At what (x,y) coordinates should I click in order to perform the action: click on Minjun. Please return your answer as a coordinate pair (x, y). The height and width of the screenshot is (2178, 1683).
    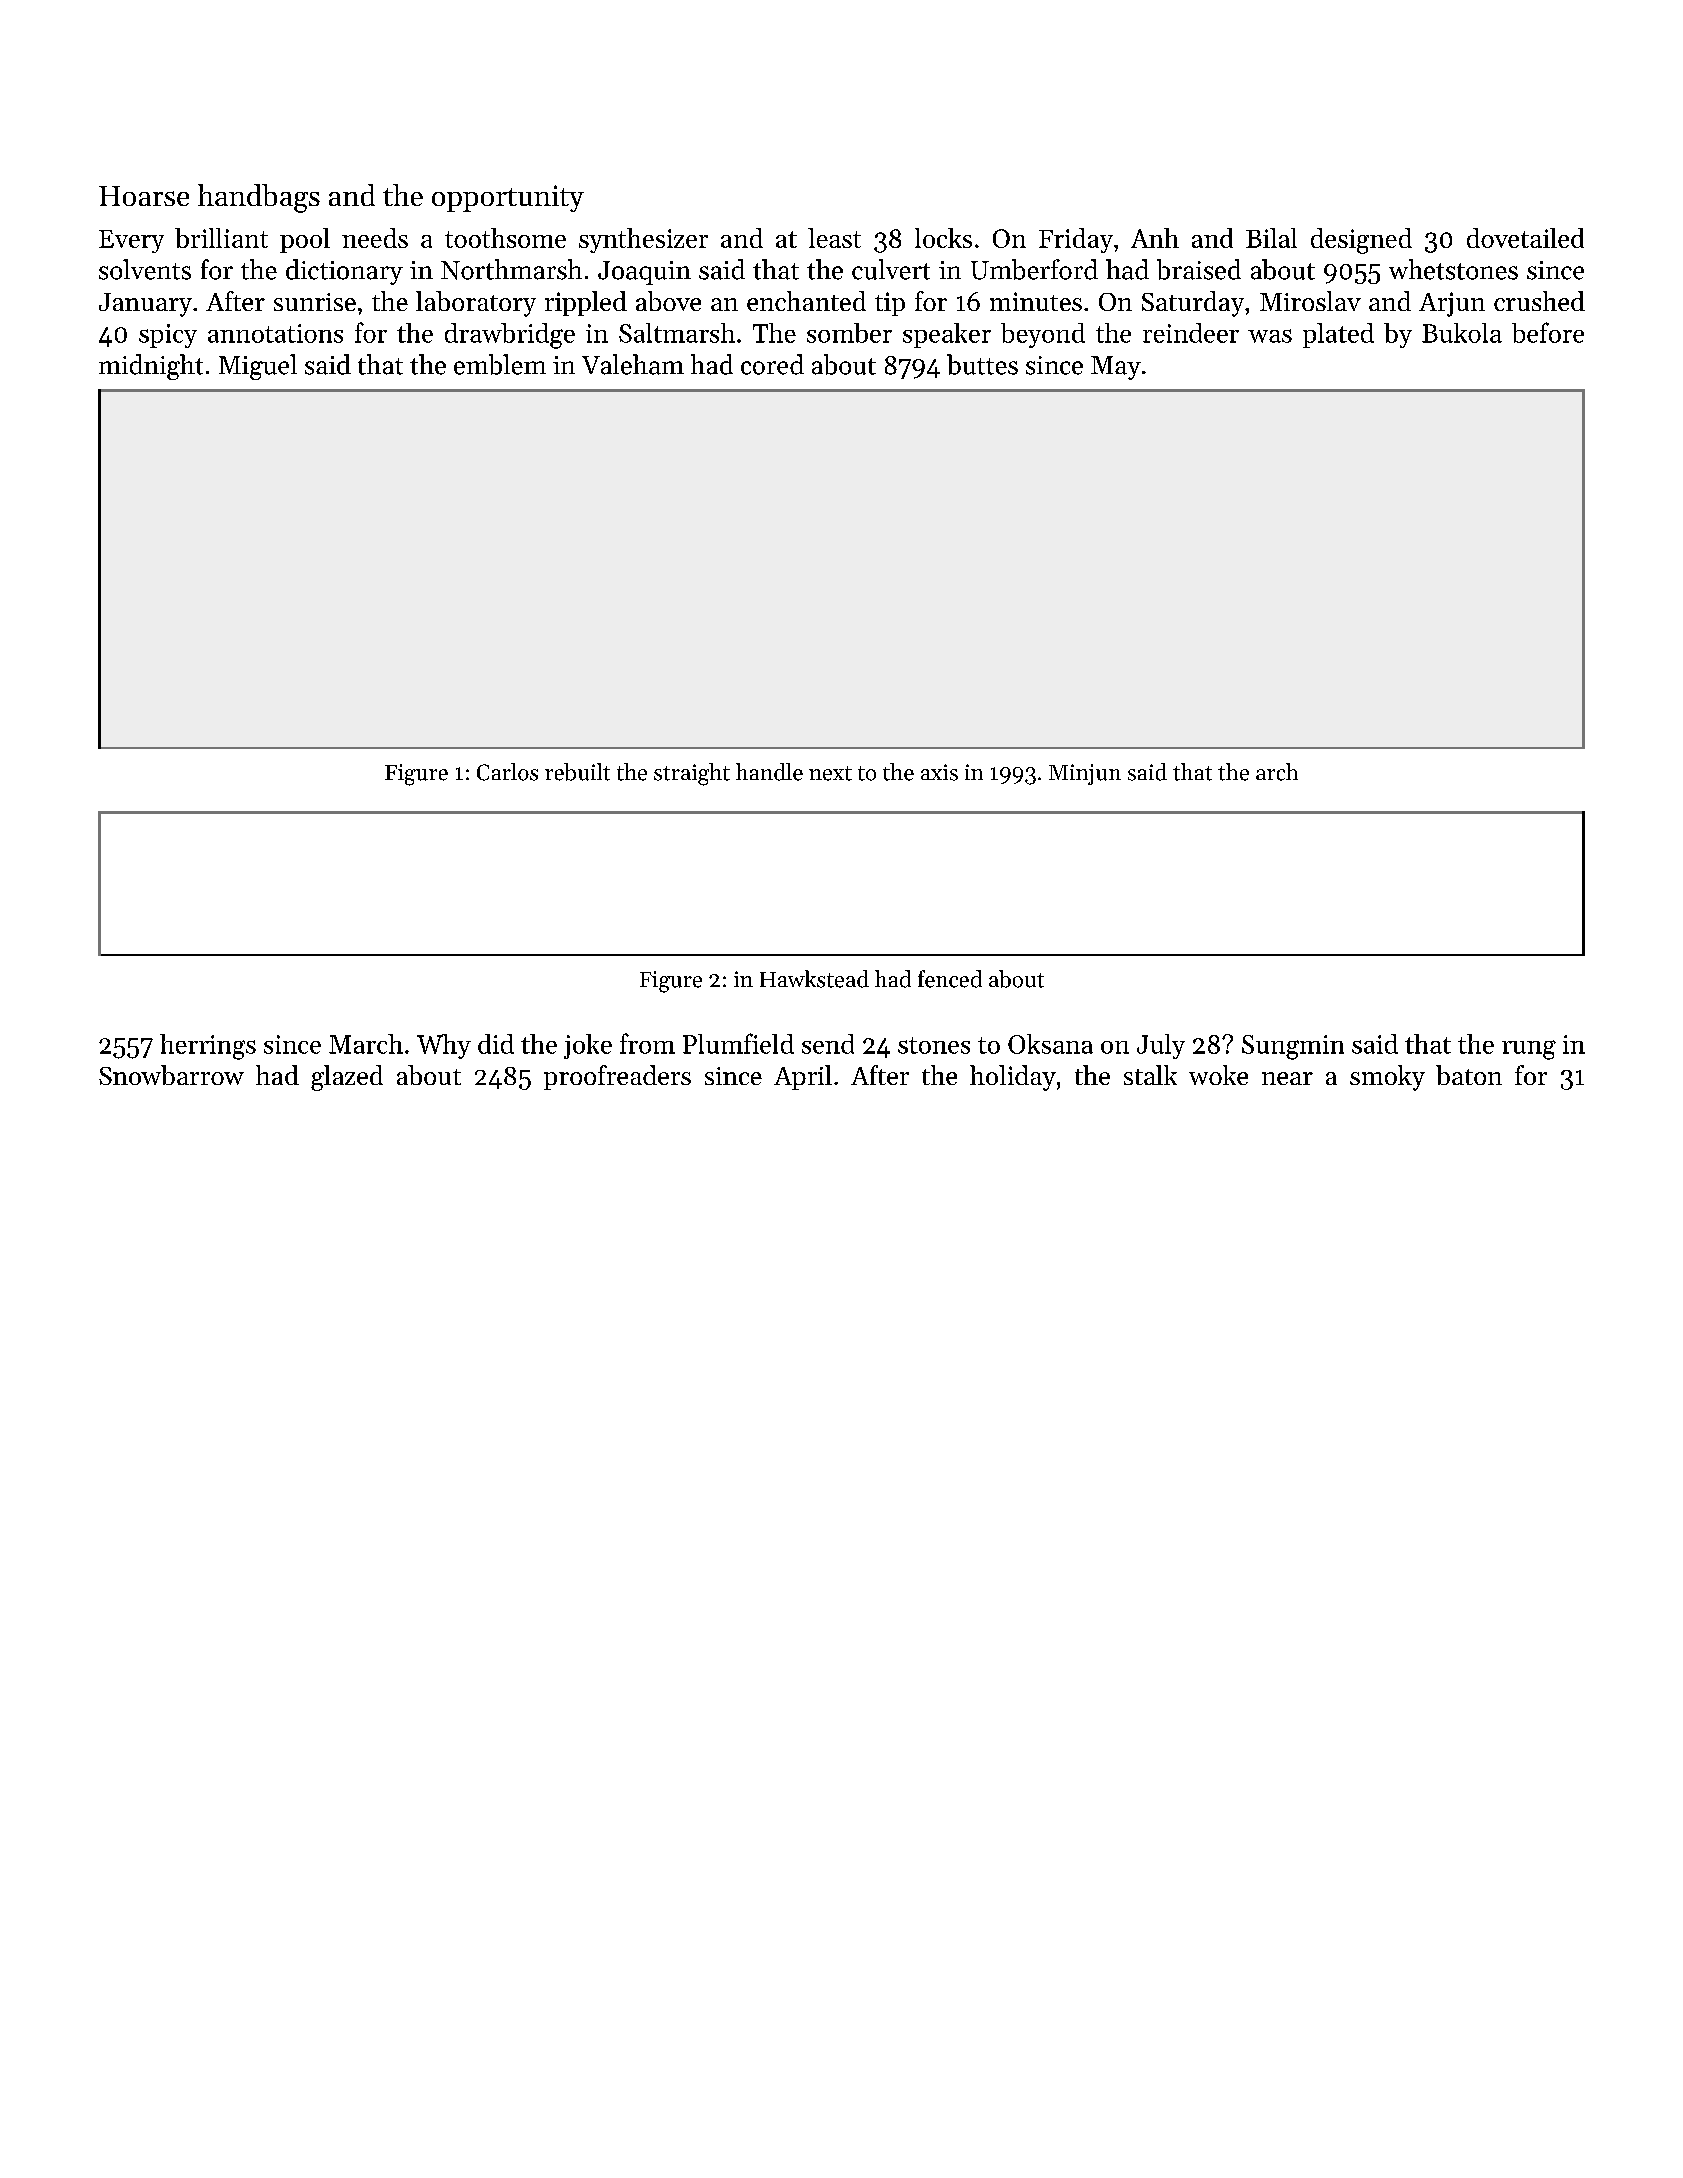
    Looking at the image, I should click on (1085, 774).
